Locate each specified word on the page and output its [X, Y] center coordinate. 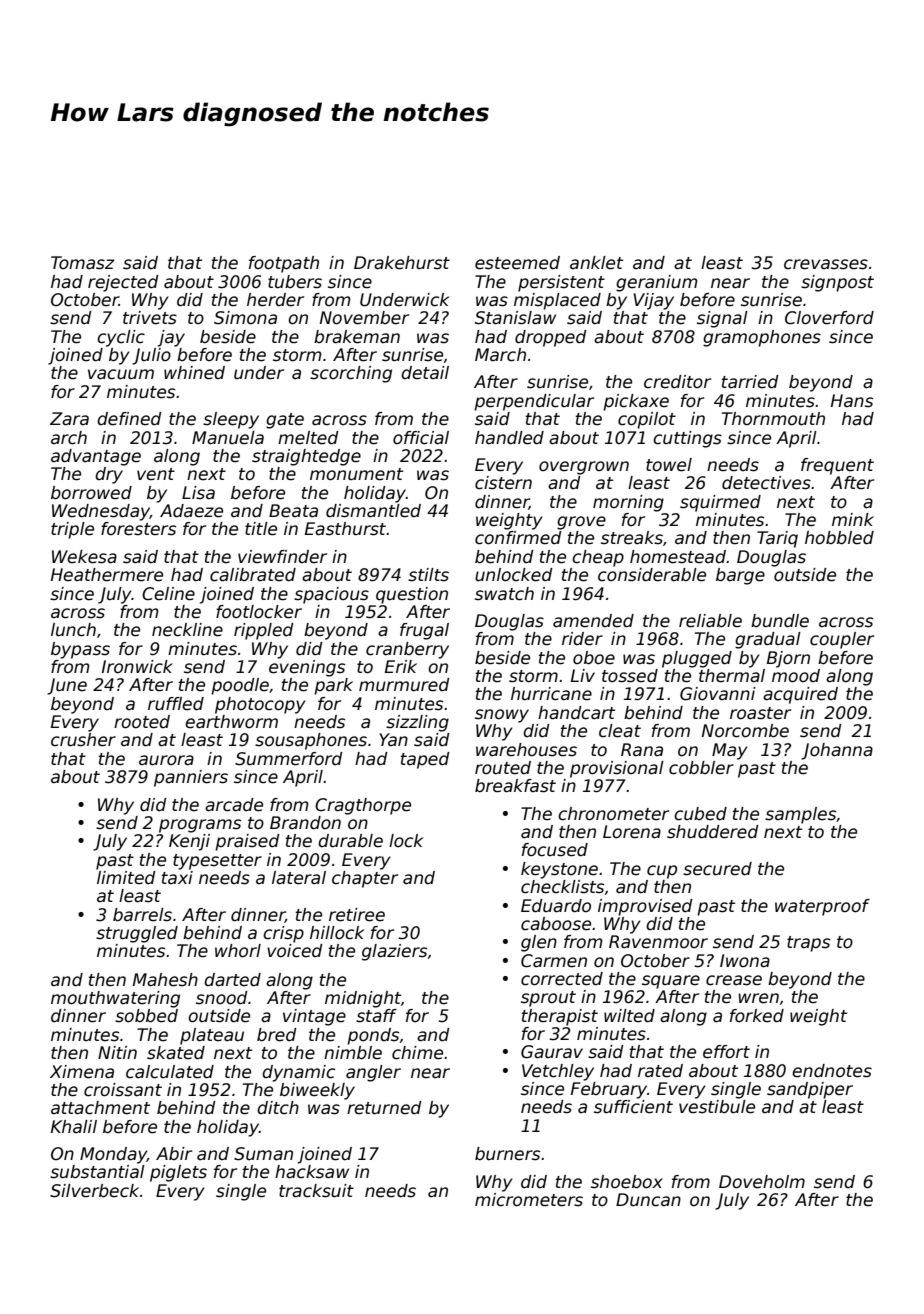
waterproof [822, 907]
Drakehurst [402, 263]
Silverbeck [94, 1191]
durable [350, 841]
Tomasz [82, 263]
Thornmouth [773, 419]
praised [247, 842]
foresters [138, 529]
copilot [647, 420]
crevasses [826, 264]
